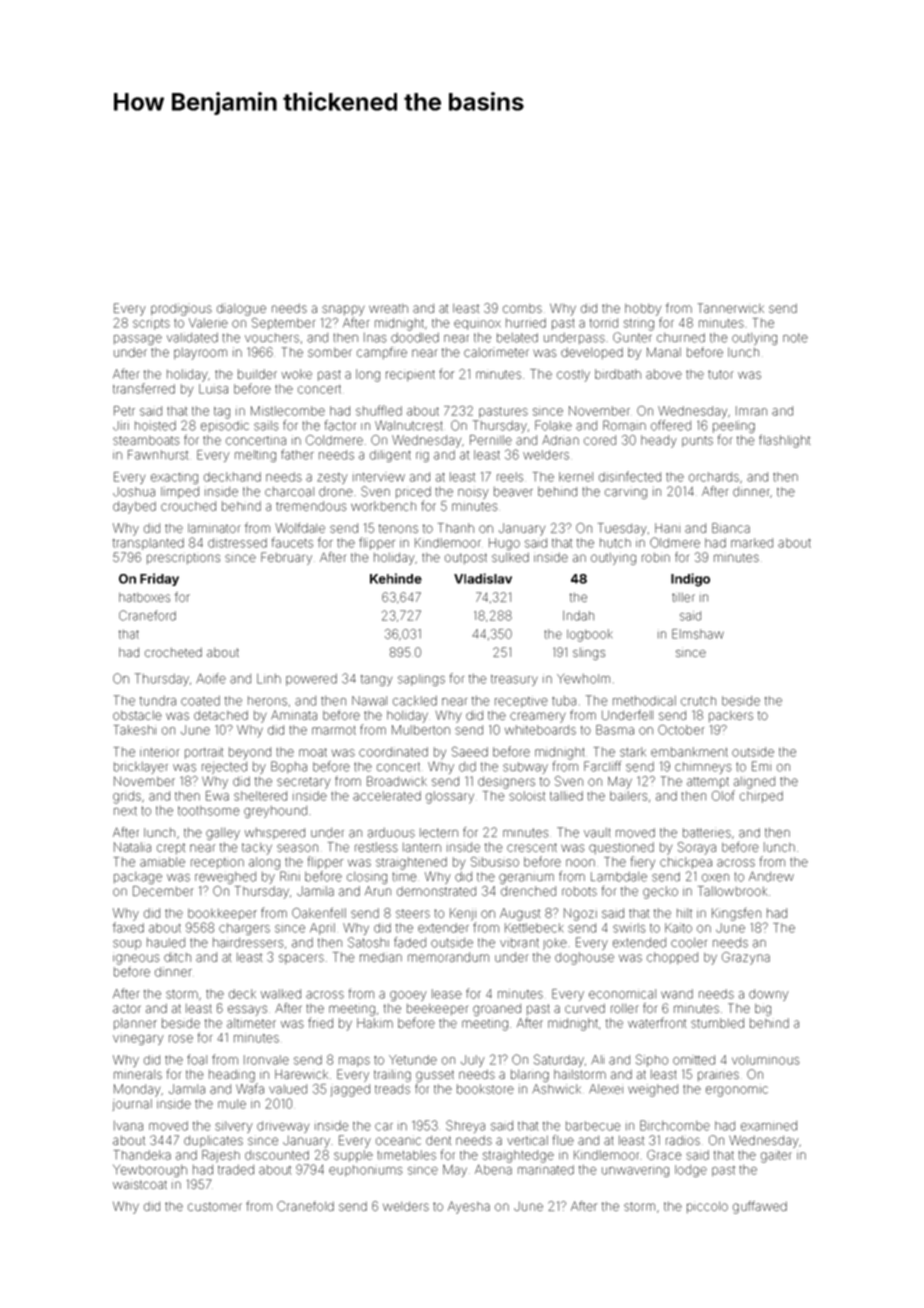  What do you see at coordinates (215, 1206) in the page?
I see `customer` at bounding box center [215, 1206].
